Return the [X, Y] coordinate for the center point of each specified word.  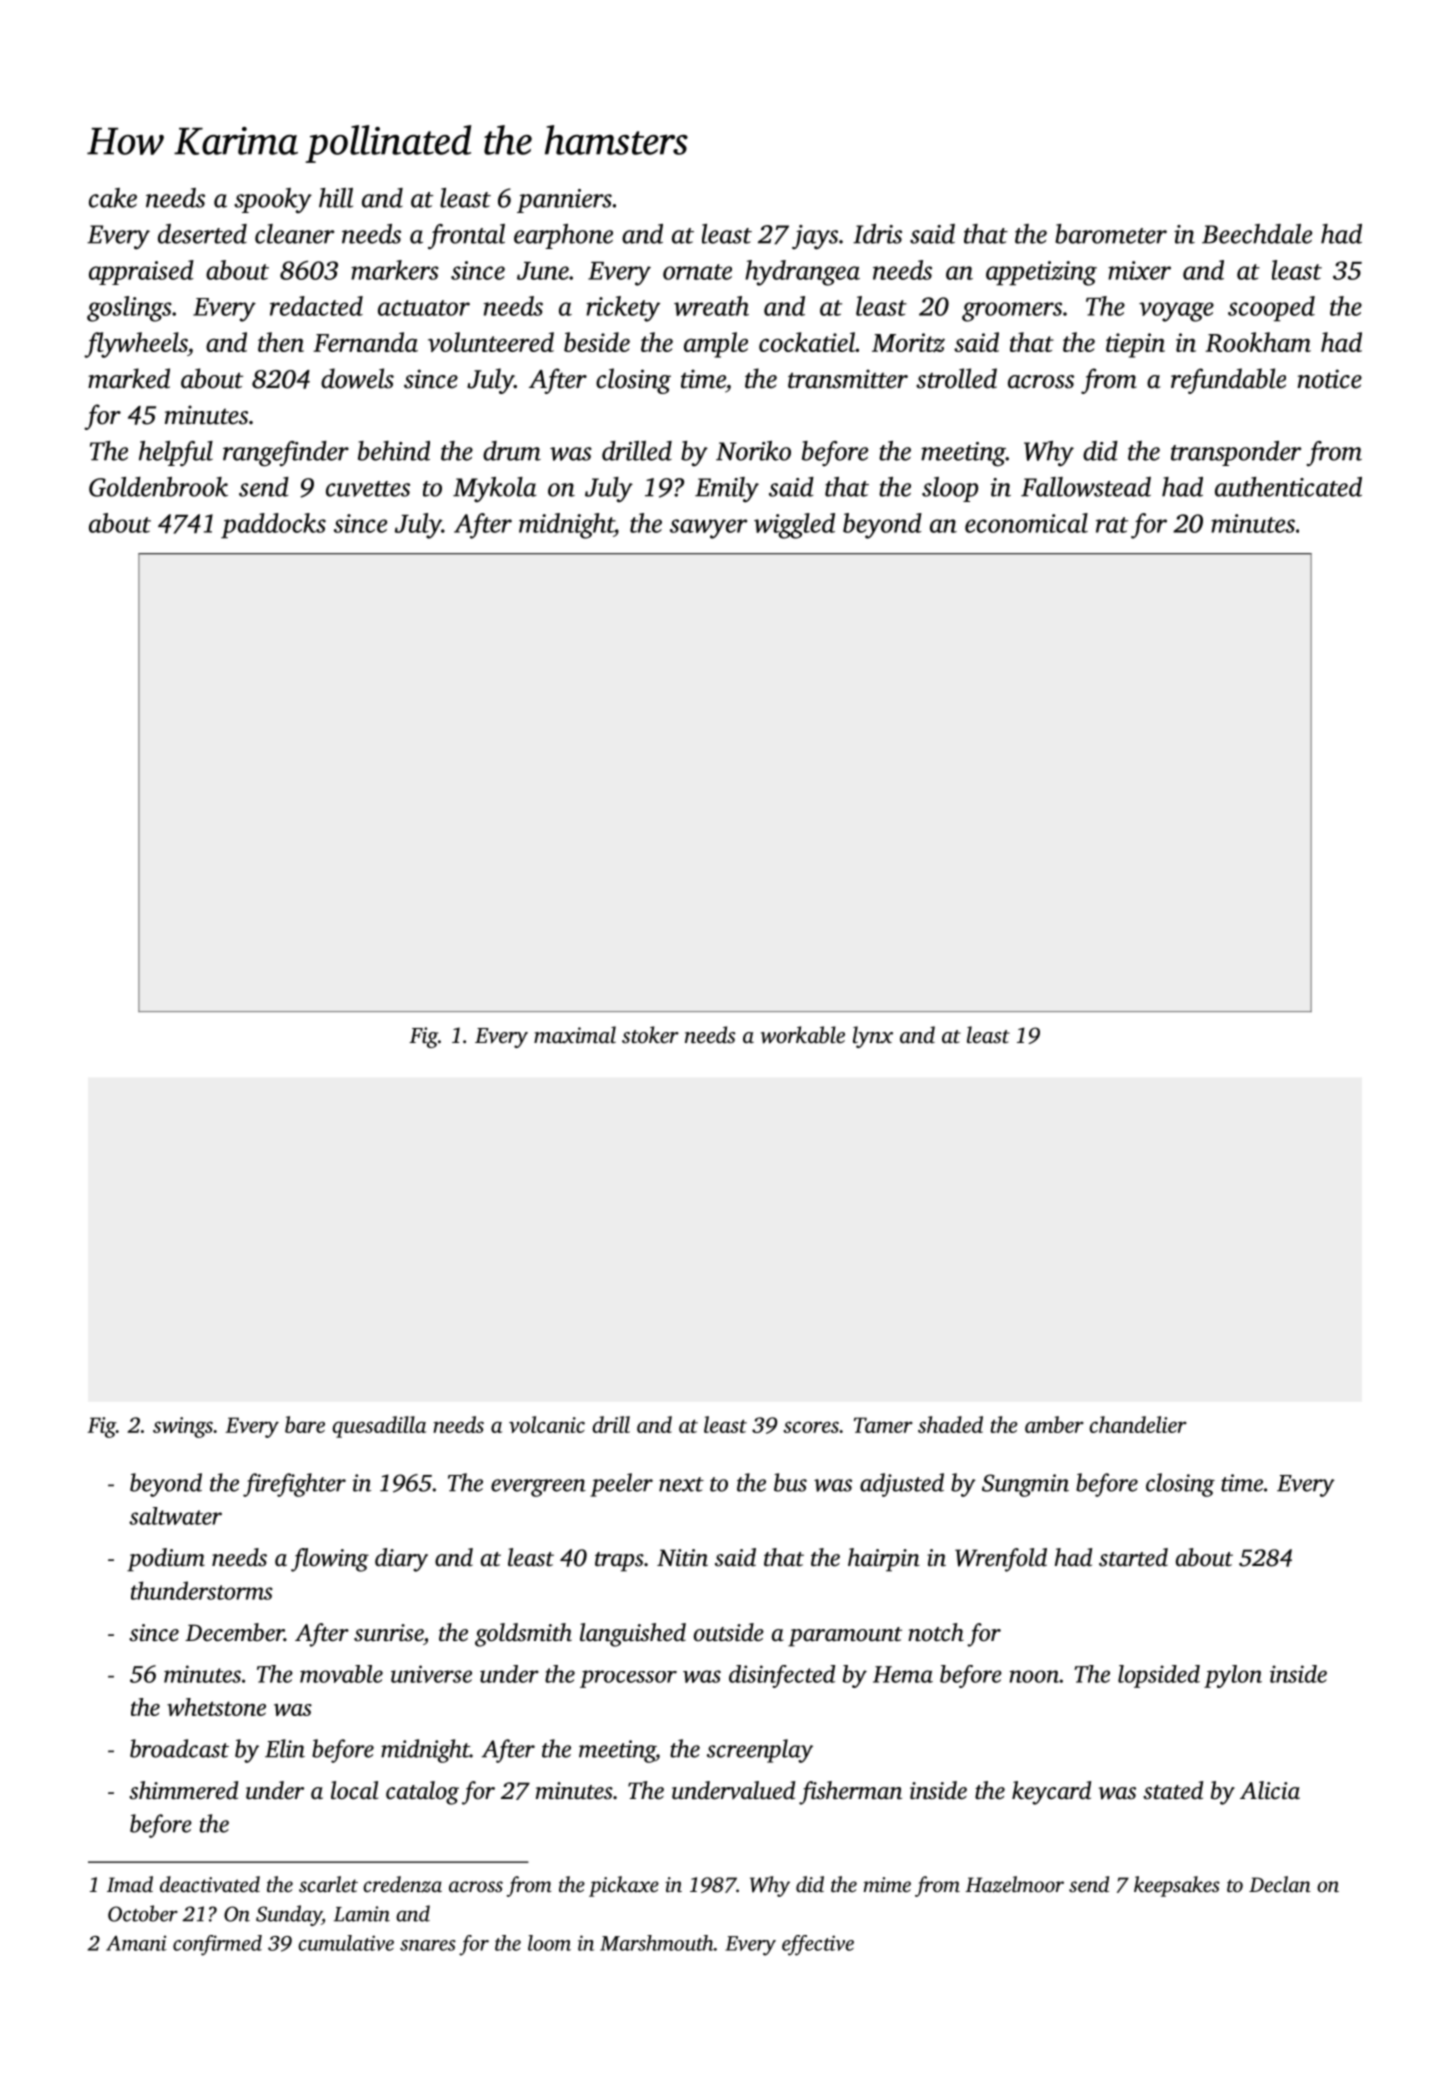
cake [113, 198]
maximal [575, 1035]
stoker [650, 1034]
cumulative [346, 1943]
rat [1112, 525]
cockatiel [807, 342]
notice [1329, 379]
